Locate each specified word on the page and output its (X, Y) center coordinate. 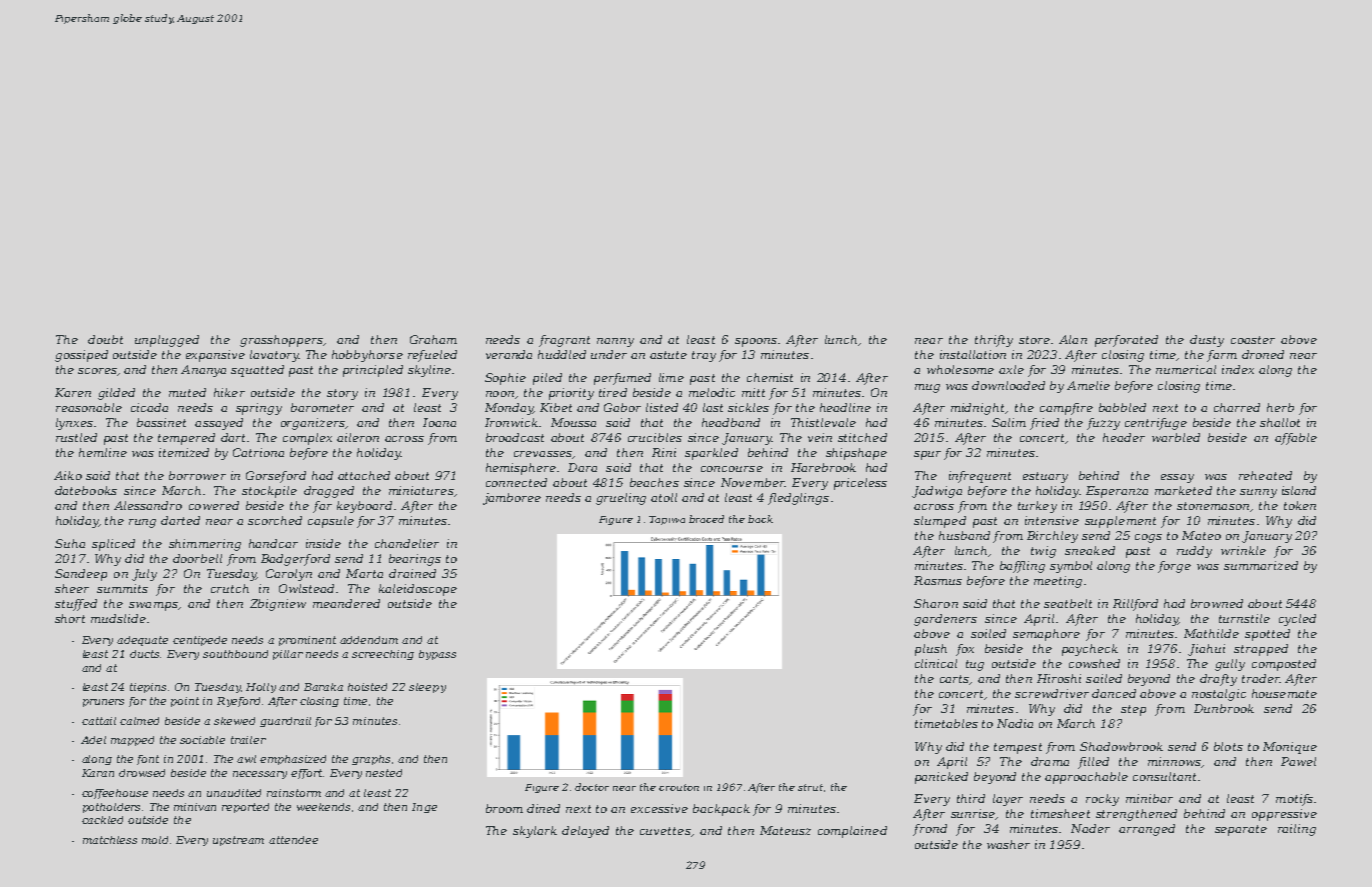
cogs (1148, 538)
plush (931, 650)
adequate (142, 641)
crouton (679, 787)
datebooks (86, 490)
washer (1008, 844)
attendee (293, 840)
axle (1011, 369)
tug (975, 665)
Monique (1290, 748)
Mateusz (785, 830)
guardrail (285, 722)
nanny (615, 342)
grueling (621, 499)
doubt (105, 339)
